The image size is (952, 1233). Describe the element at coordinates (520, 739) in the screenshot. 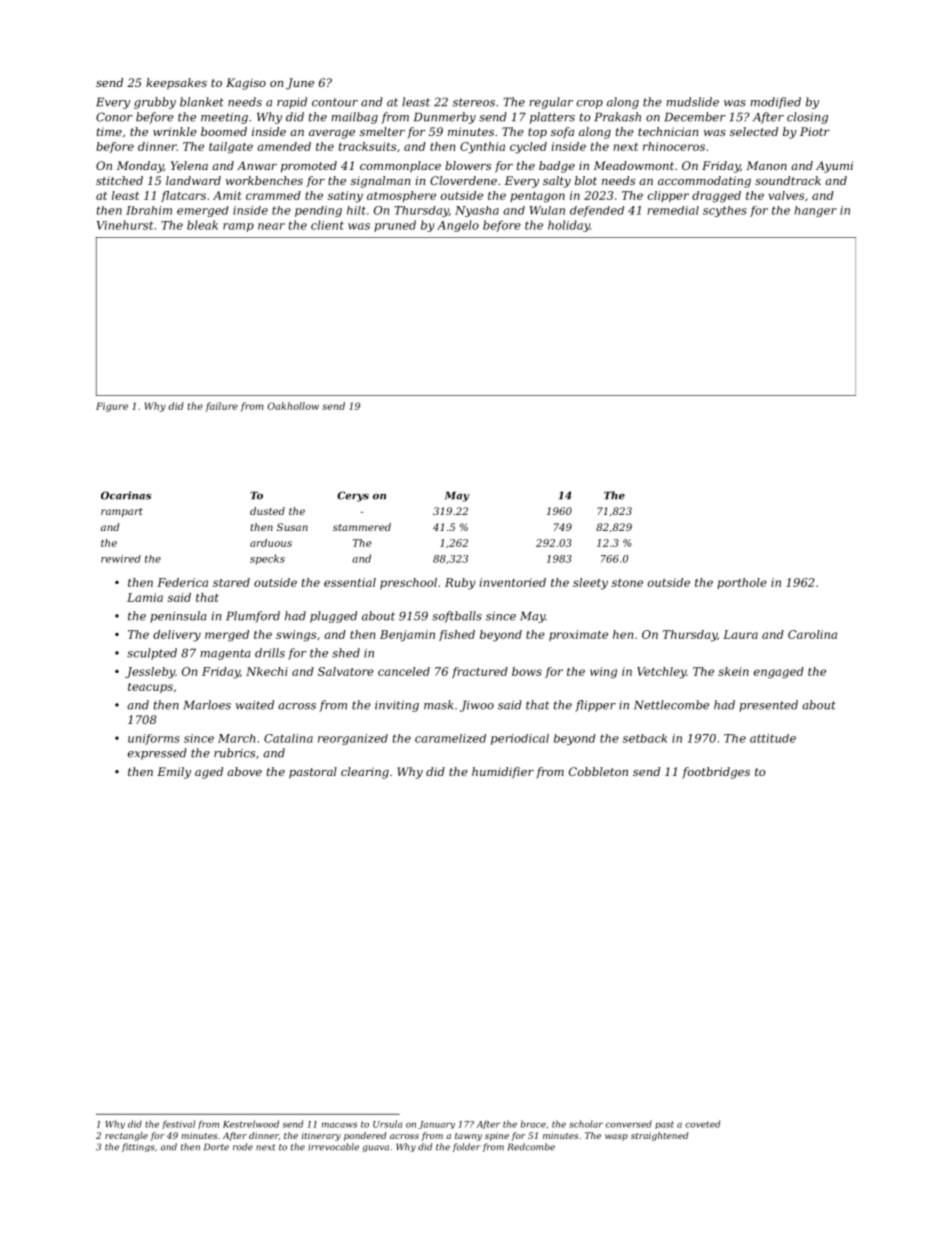

I see `periodical` at that location.
